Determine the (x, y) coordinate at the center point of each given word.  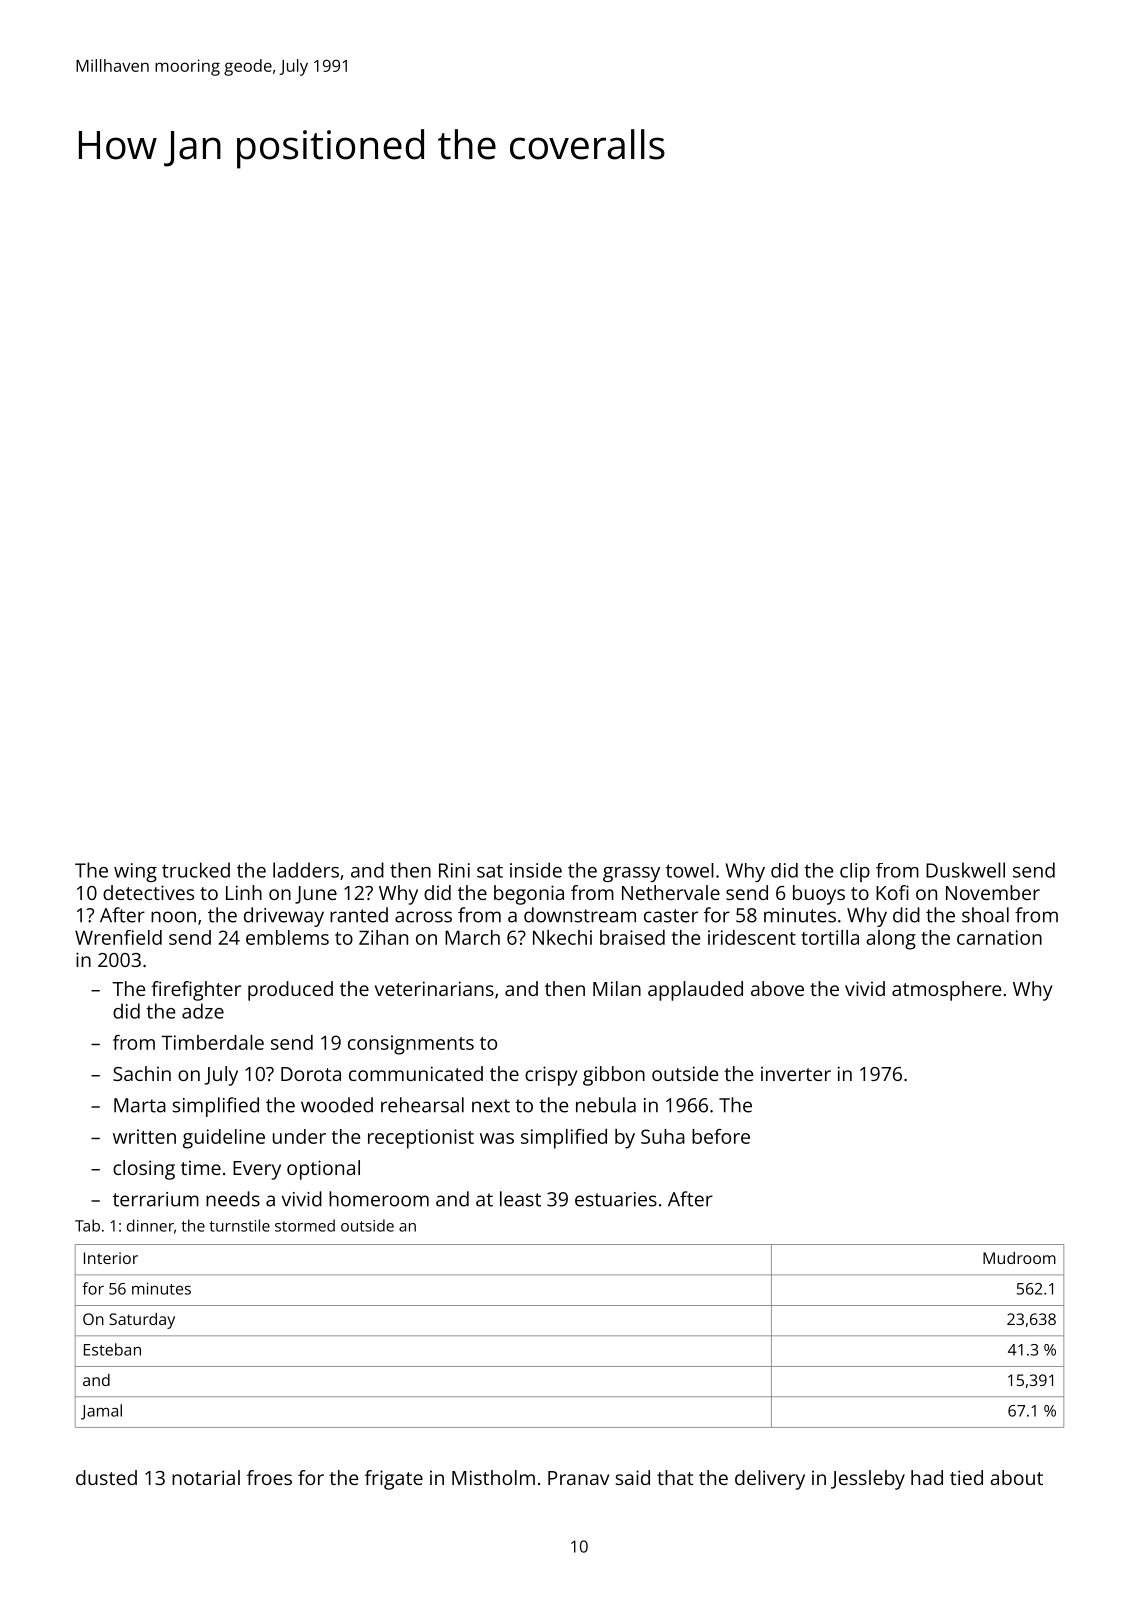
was (497, 1138)
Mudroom (1019, 1258)
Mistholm (493, 1477)
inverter (796, 1074)
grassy (631, 874)
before (721, 1136)
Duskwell (965, 870)
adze (203, 1011)
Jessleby (868, 1480)
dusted (106, 1477)
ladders (306, 870)
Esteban (112, 1349)
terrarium (156, 1199)
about (1016, 1477)
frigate (394, 1480)
